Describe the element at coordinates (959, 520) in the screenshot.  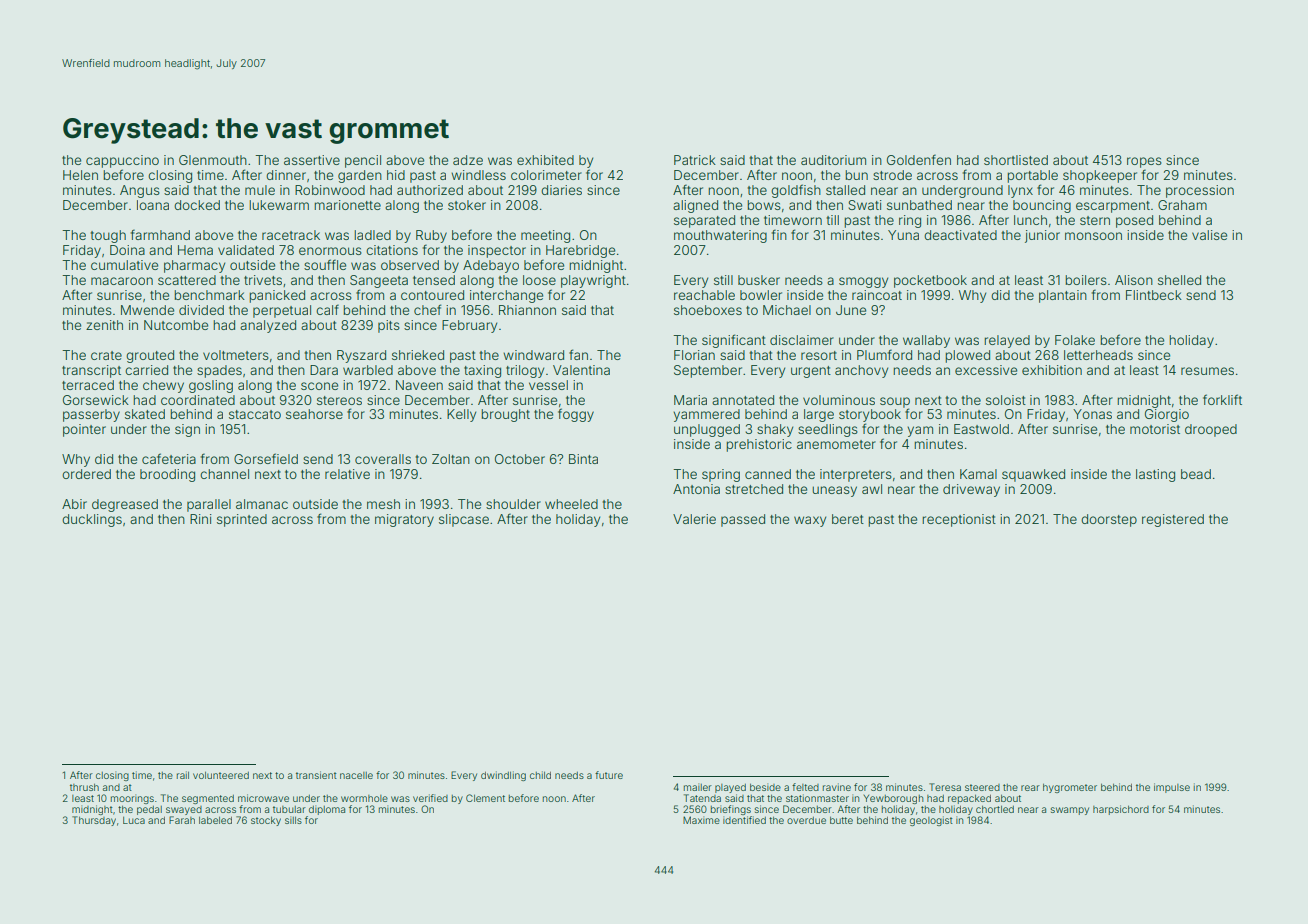
I see `receptionist` at that location.
